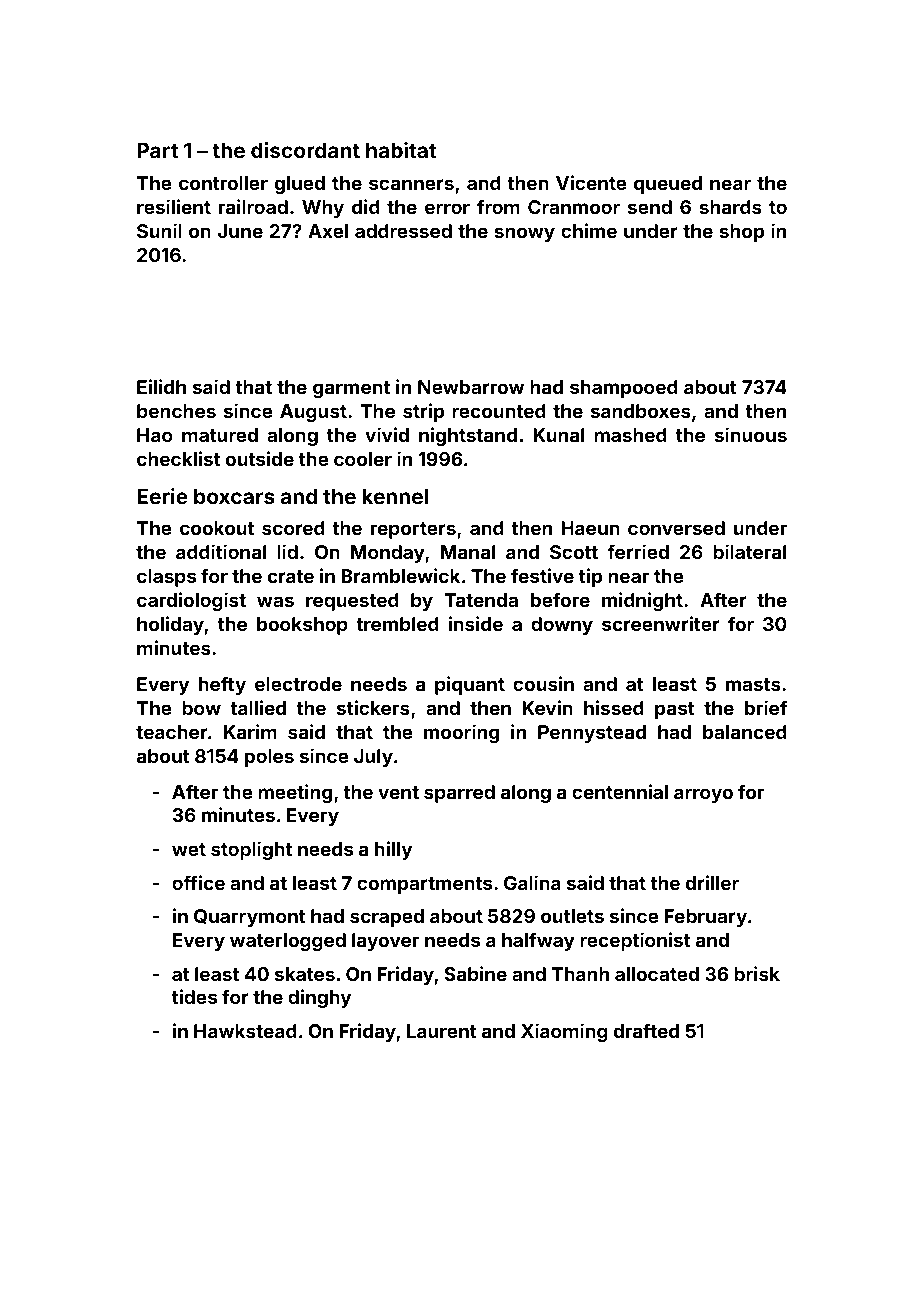  I want to click on stickers, so click(373, 707).
